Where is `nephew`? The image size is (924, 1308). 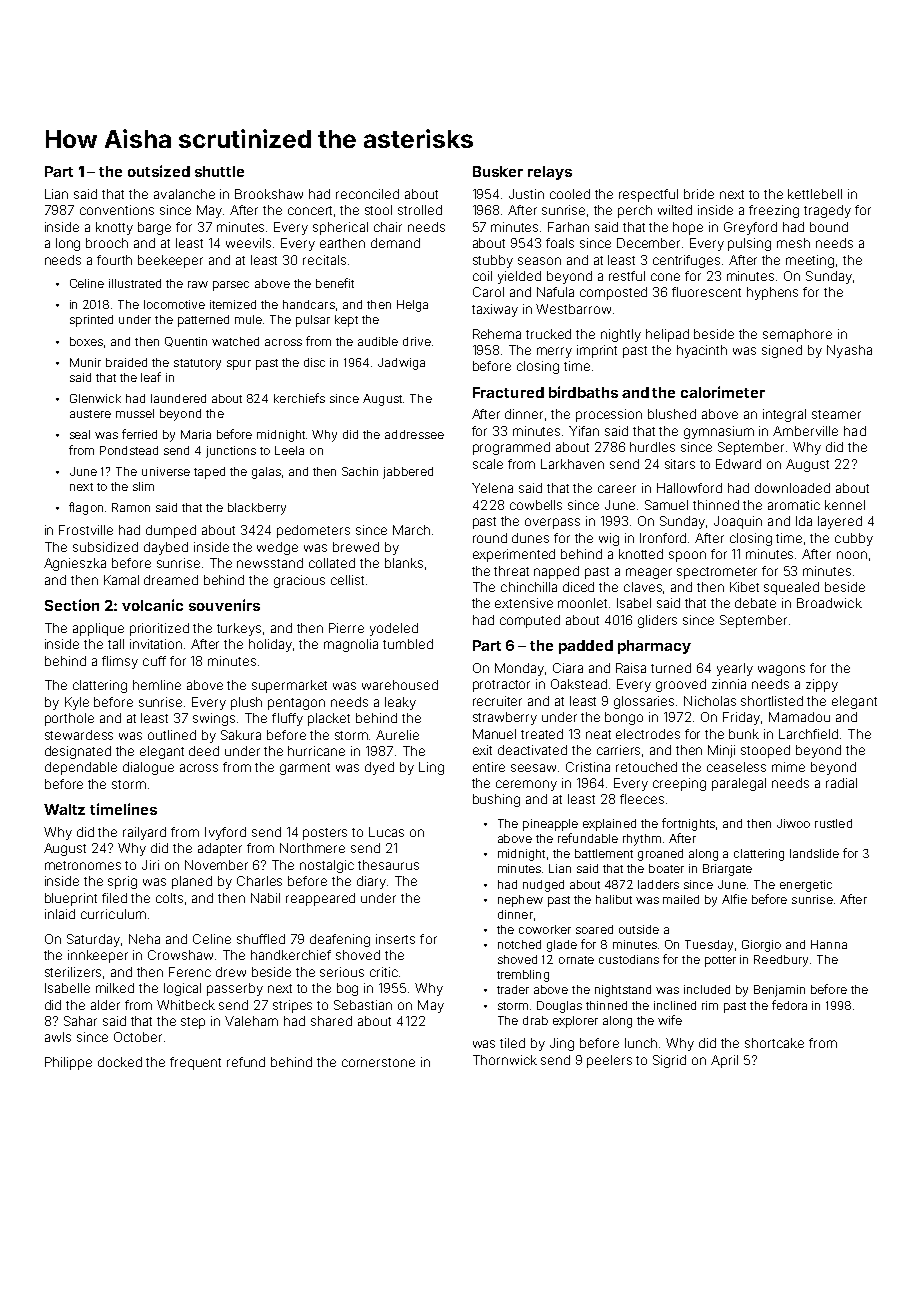
nephew is located at coordinates (520, 901).
